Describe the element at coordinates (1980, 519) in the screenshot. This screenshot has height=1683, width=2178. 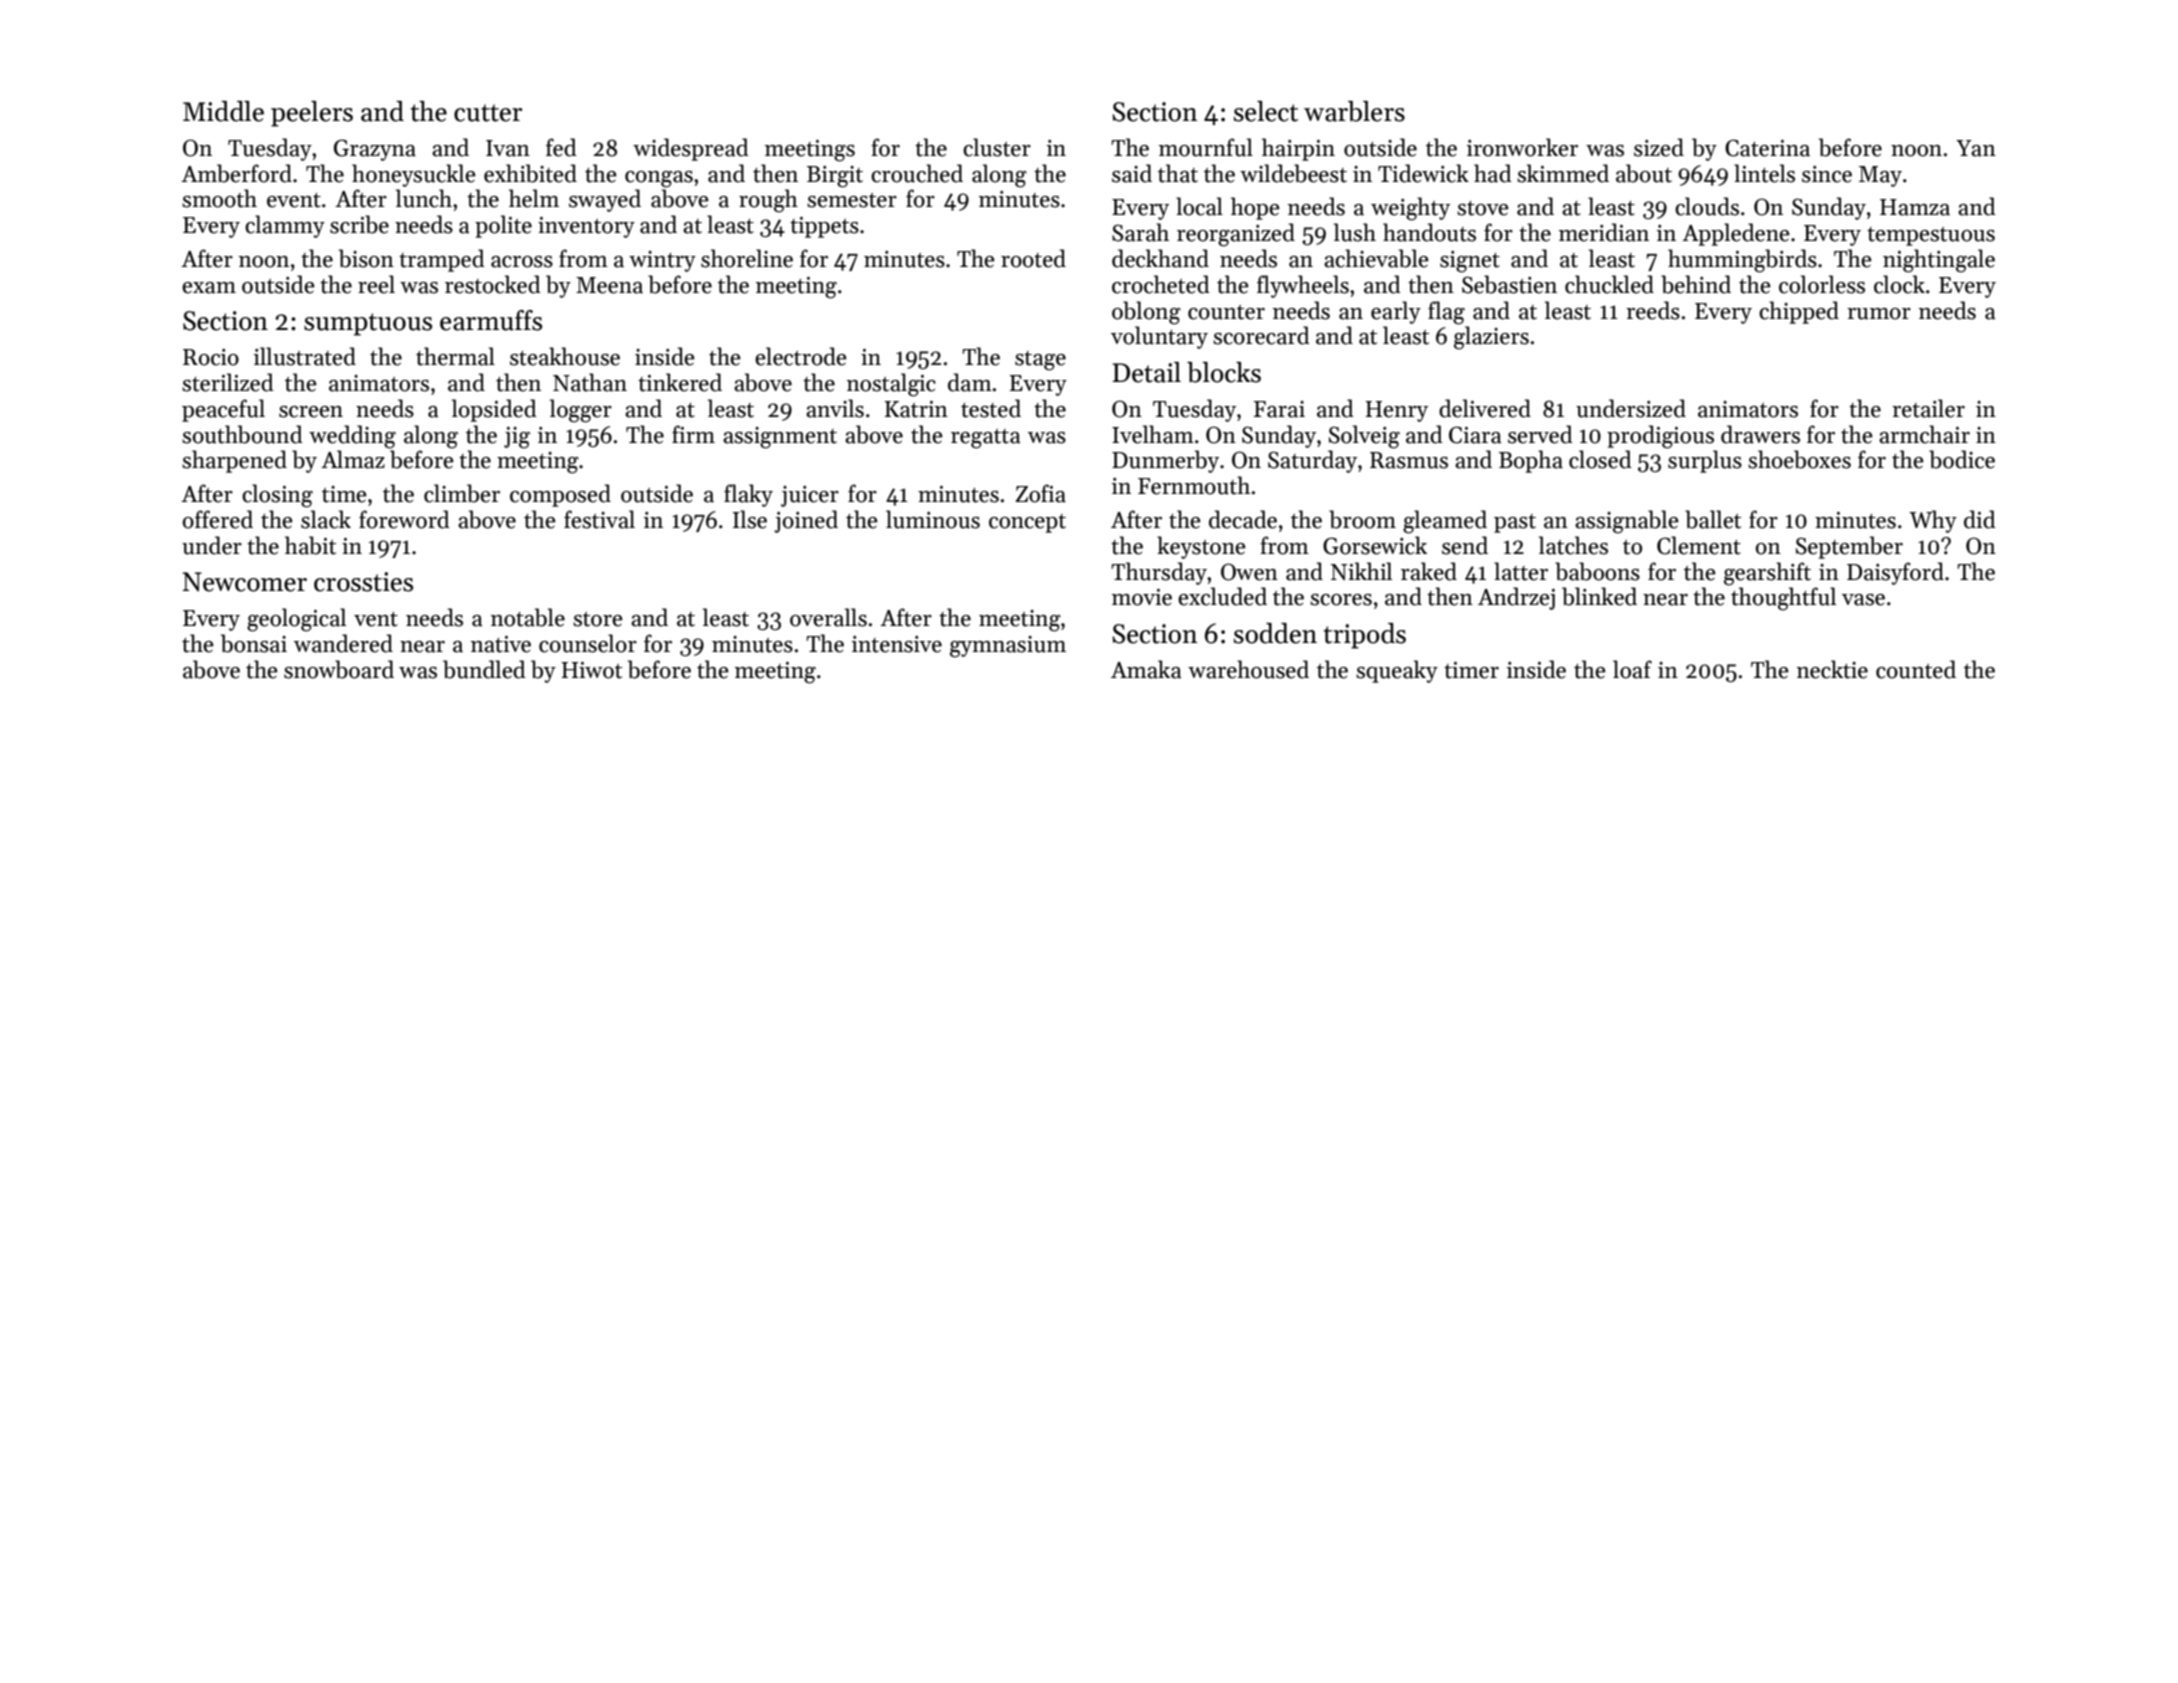
I see `did` at that location.
